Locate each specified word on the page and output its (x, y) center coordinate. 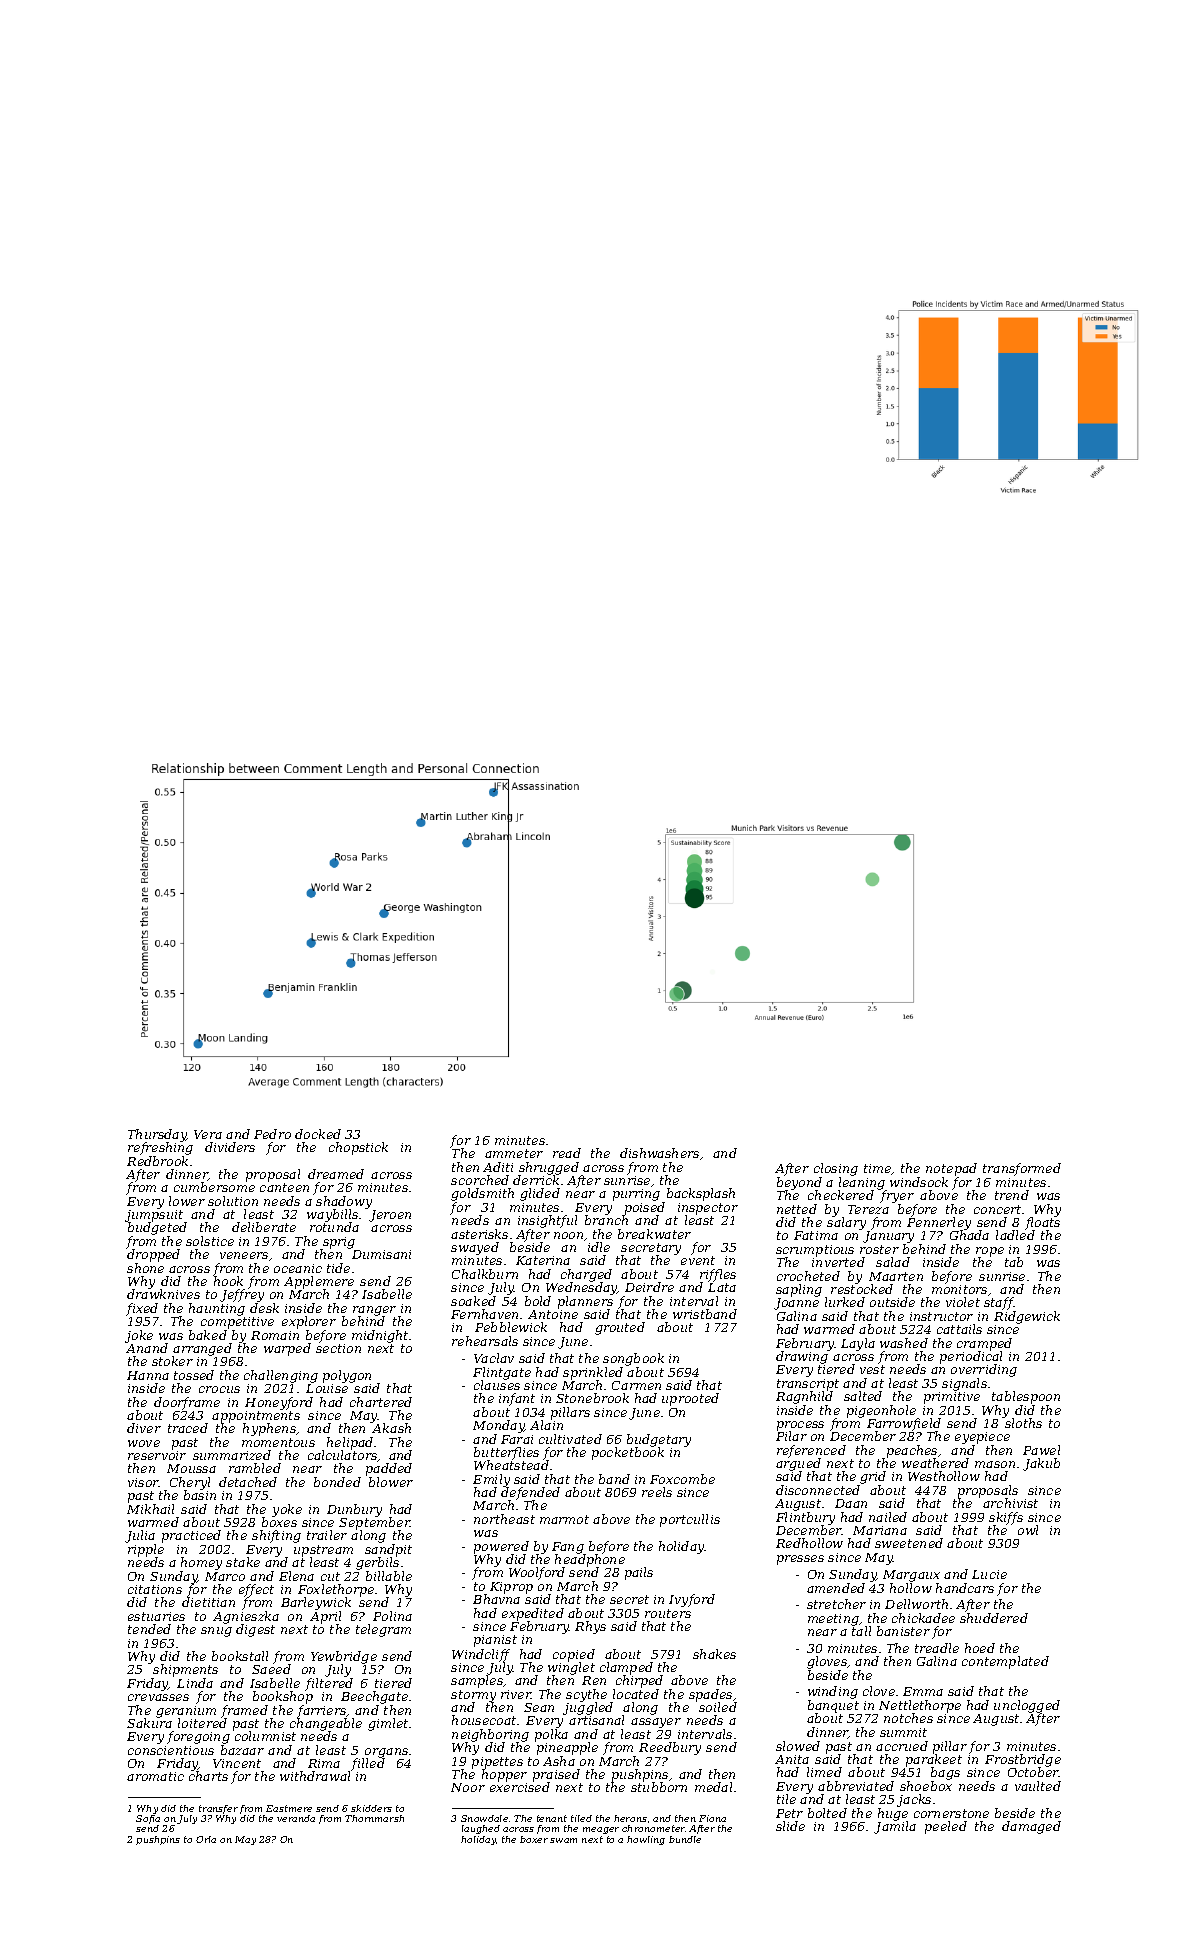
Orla (206, 1839)
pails (639, 1573)
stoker (172, 1361)
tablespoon (1026, 1397)
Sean (539, 1707)
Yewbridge (344, 1658)
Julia (140, 1536)
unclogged (1027, 1707)
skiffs (1006, 1518)
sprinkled (593, 1373)
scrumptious (815, 1251)
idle (599, 1247)
